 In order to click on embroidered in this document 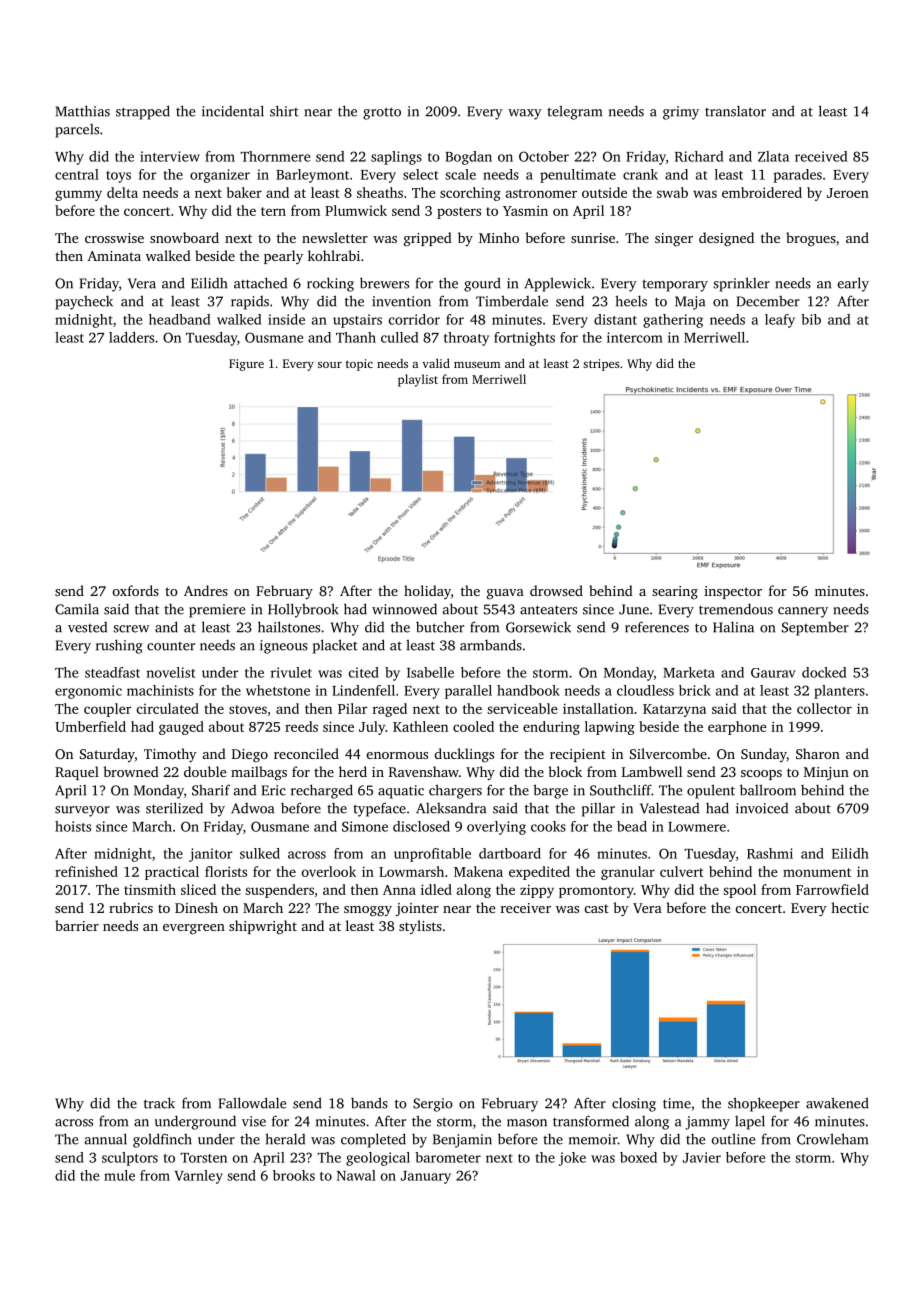, I will do `click(762, 192)`.
